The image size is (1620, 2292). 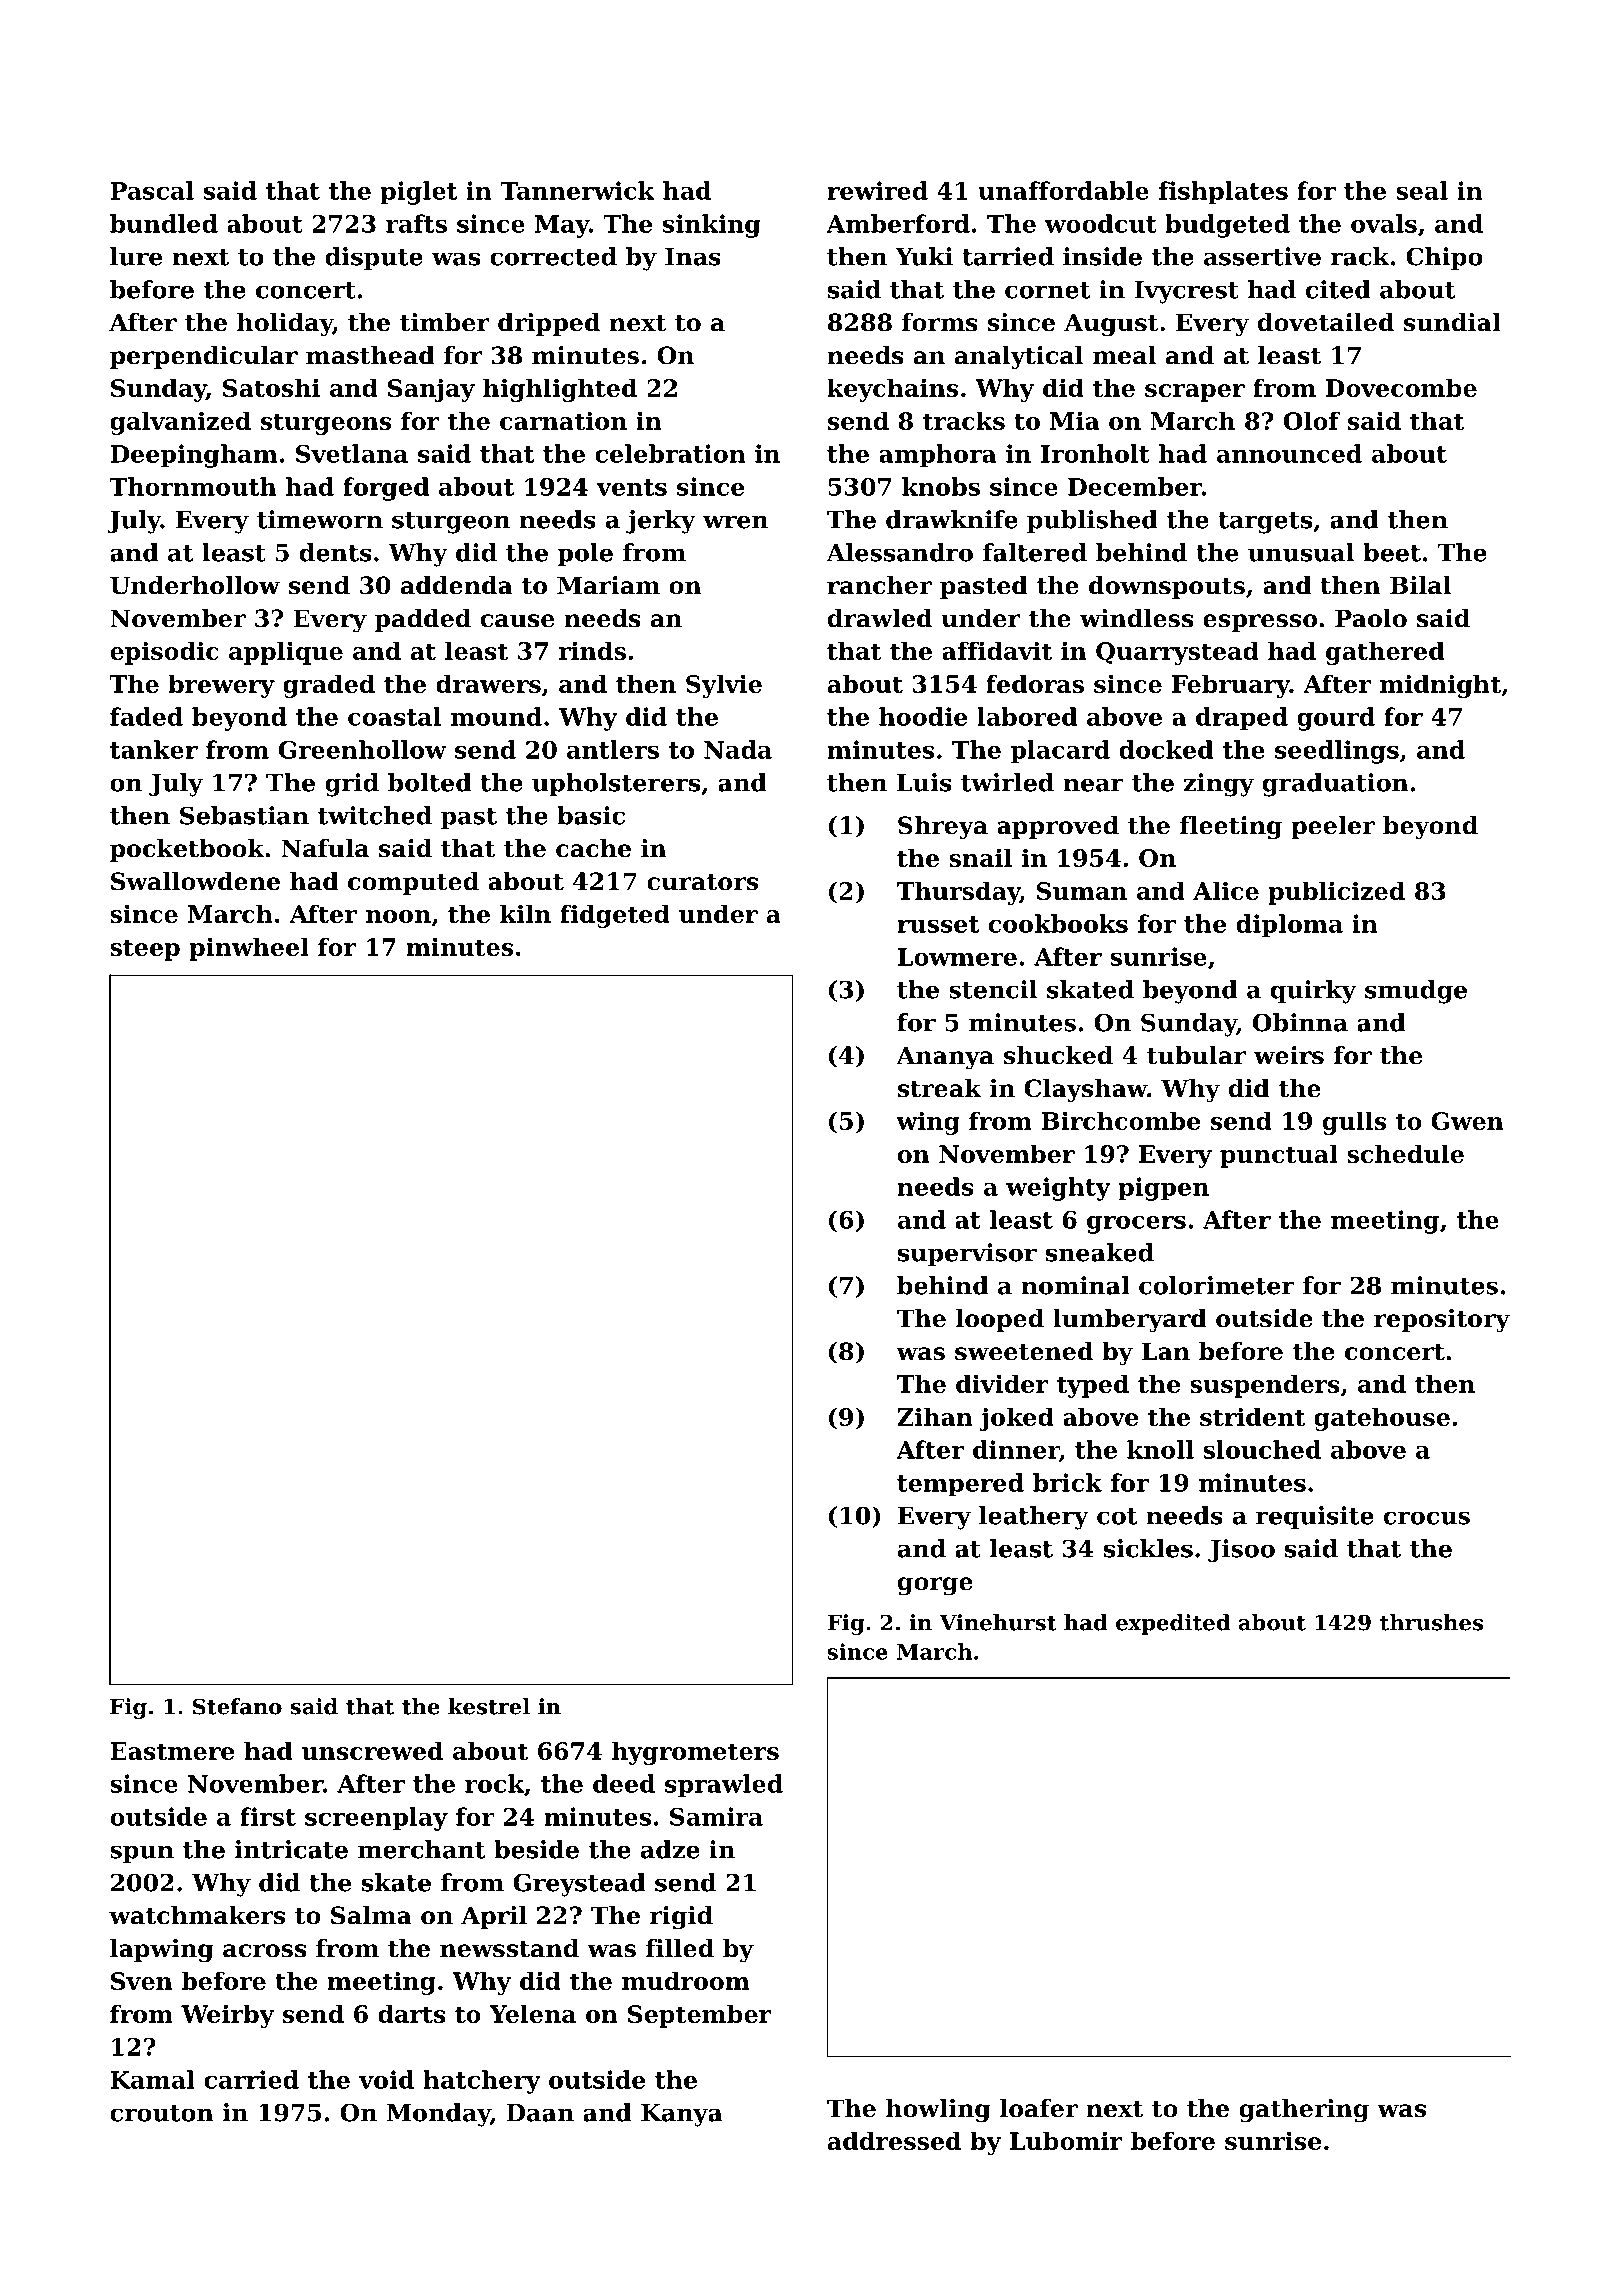 What do you see at coordinates (1252, 1416) in the screenshot?
I see `strident` at bounding box center [1252, 1416].
